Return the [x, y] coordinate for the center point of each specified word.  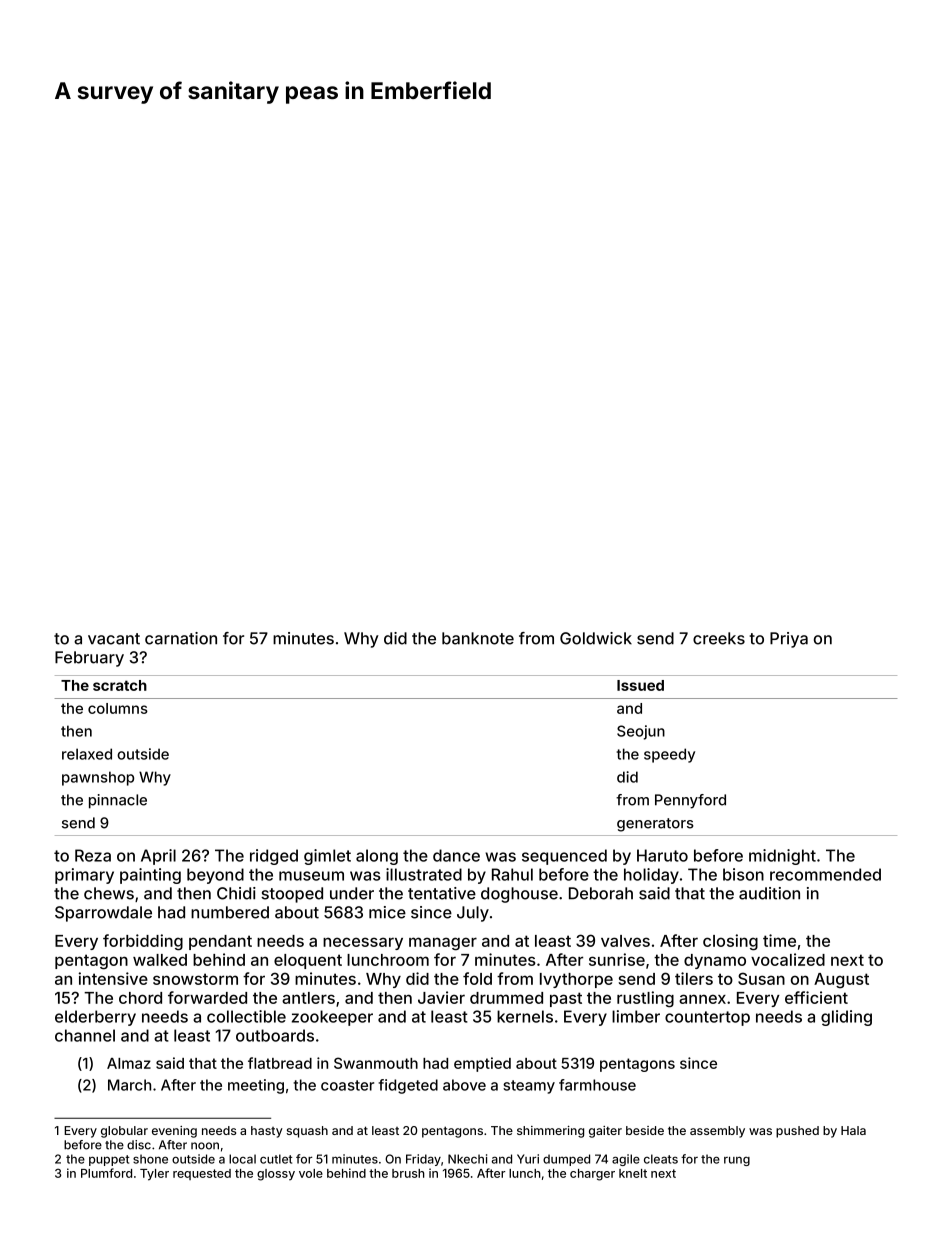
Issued [640, 685]
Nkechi [467, 1159]
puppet [109, 1160]
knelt [633, 1173]
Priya [789, 640]
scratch [120, 685]
